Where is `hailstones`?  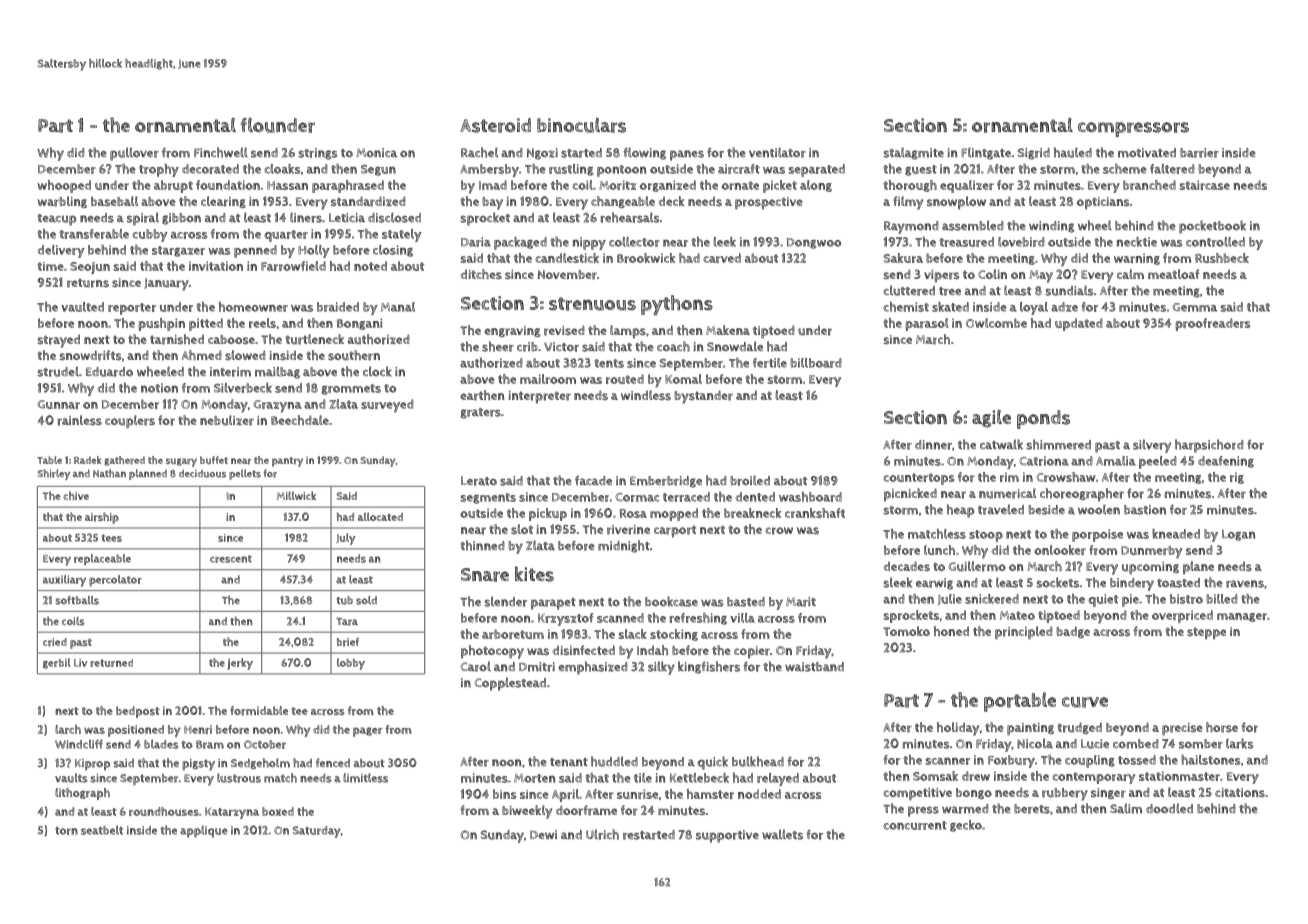
hailstones is located at coordinates (1211, 760).
